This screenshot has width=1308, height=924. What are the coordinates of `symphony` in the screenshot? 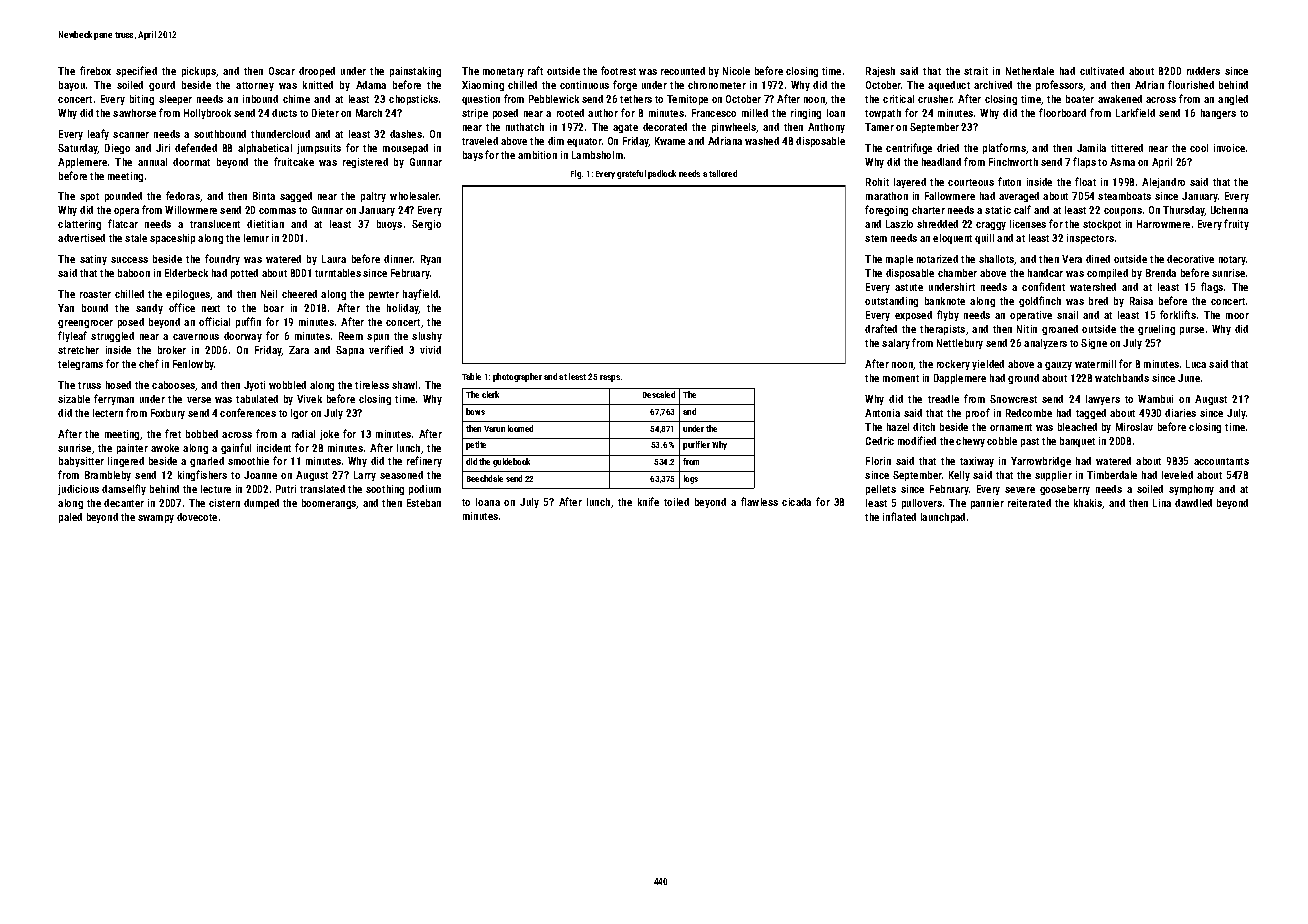 It's located at (1191, 490).
